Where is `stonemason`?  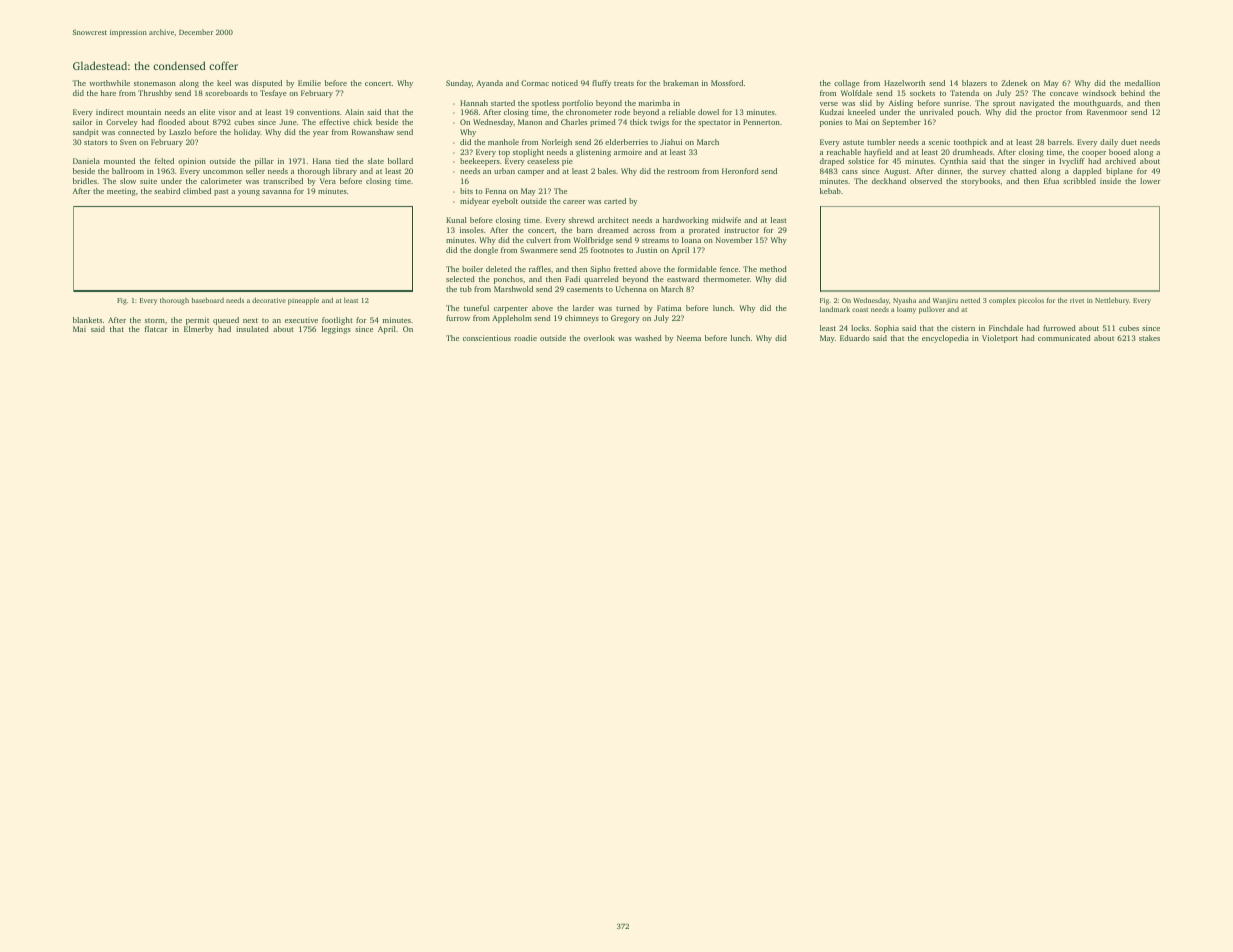 stonemason is located at coordinates (155, 83).
